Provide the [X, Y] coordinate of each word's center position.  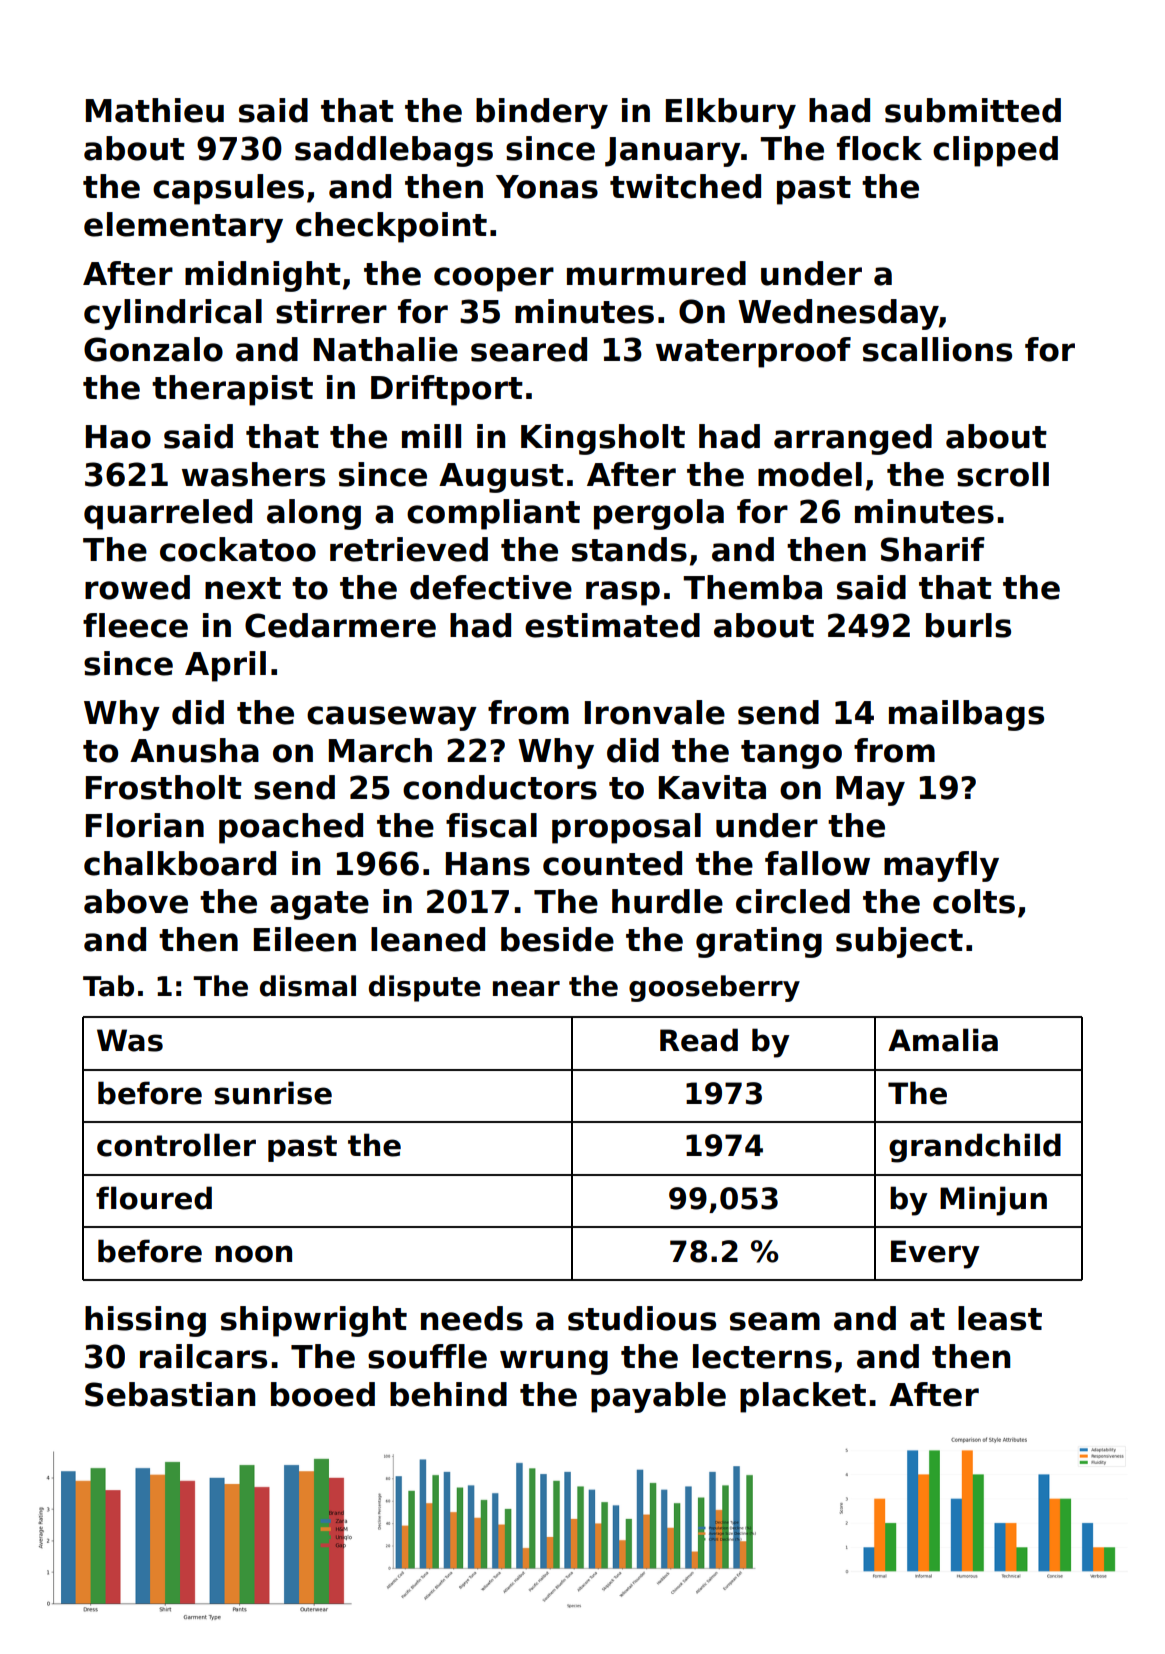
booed [323, 1394]
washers [253, 474]
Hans [488, 864]
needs [472, 1318]
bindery [542, 113]
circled [793, 901]
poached [291, 828]
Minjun [993, 1201]
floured [154, 1198]
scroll [1003, 474]
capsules [228, 189]
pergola [659, 514]
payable [658, 1397]
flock [879, 148]
